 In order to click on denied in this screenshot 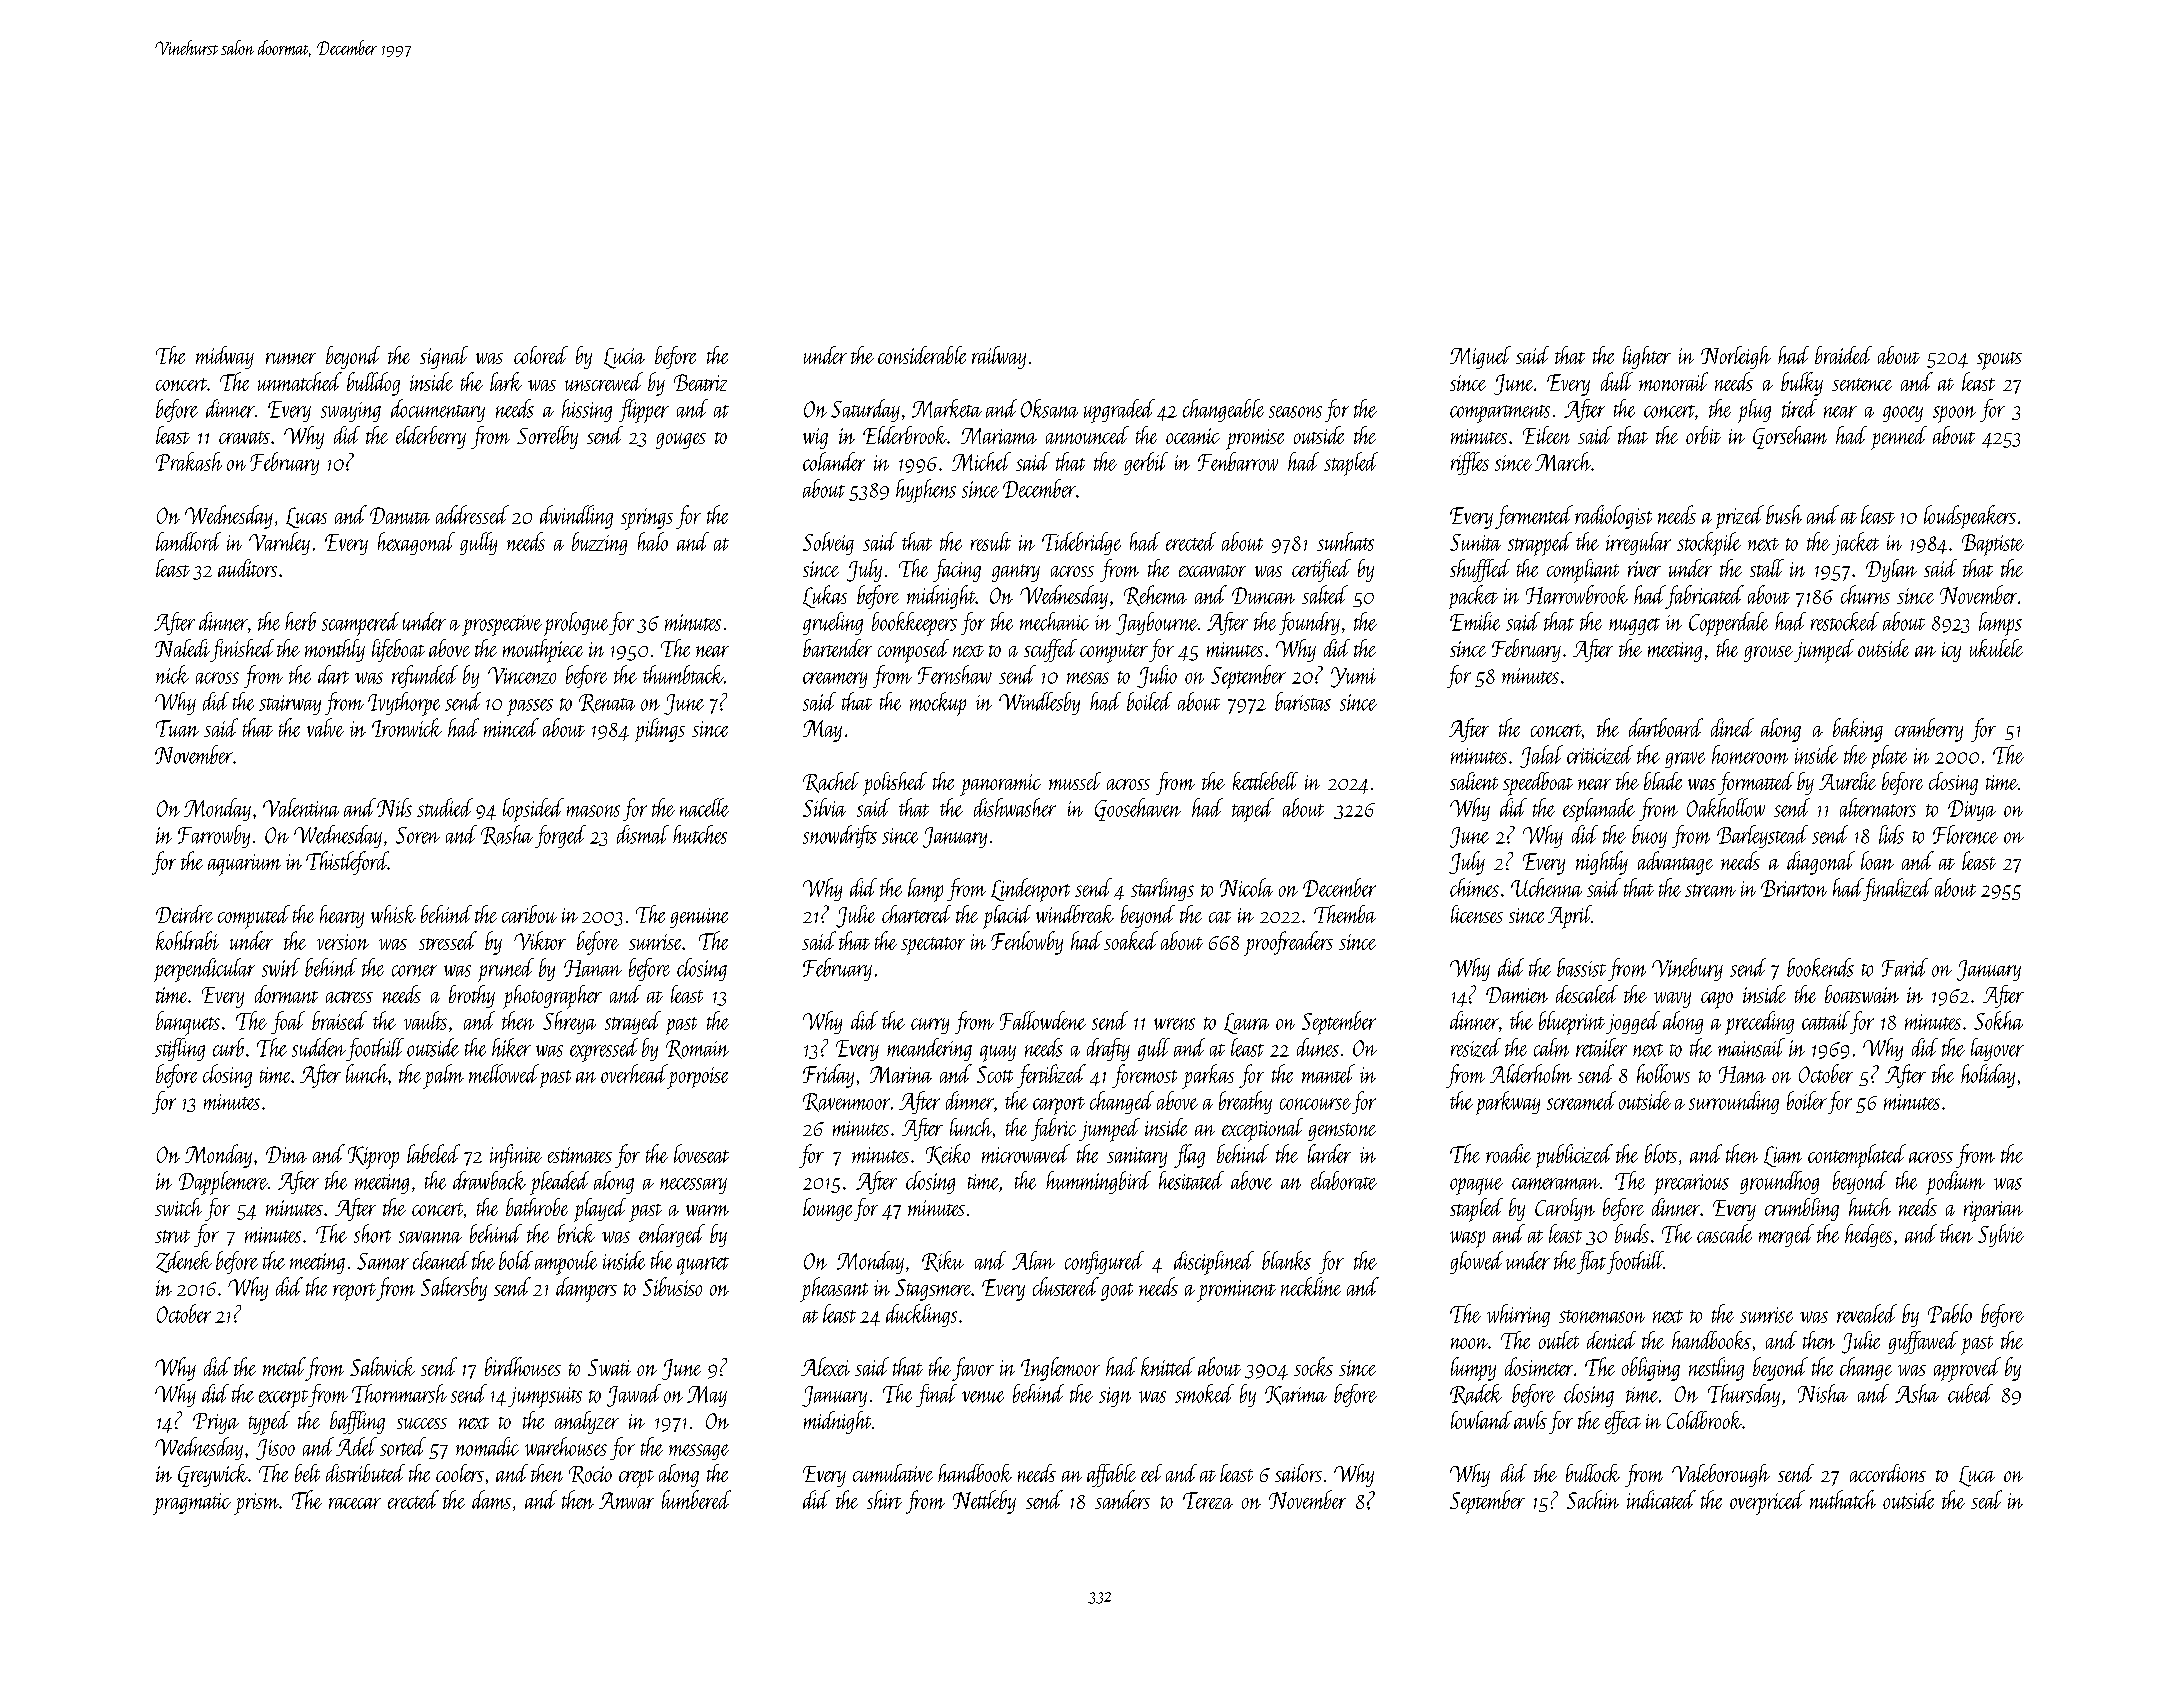, I will do `click(1611, 1340)`.
